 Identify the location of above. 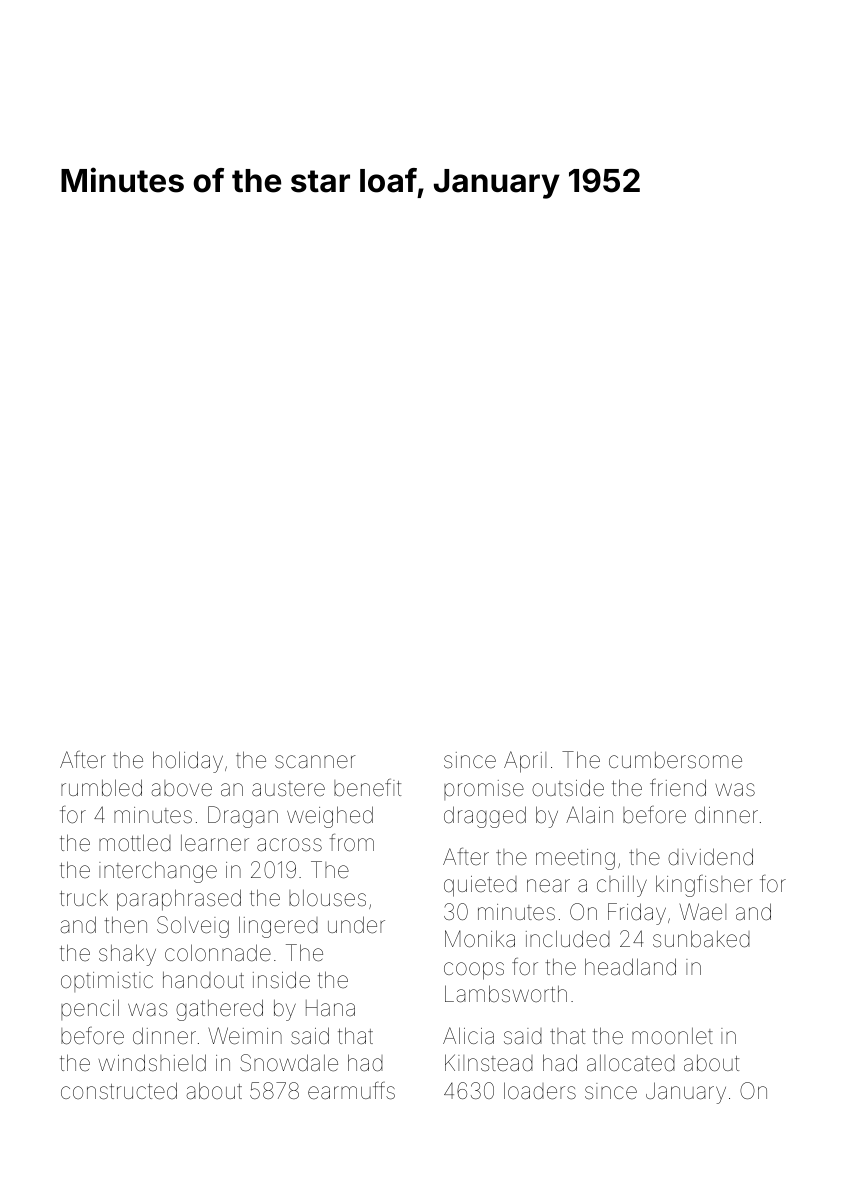
(181, 788).
